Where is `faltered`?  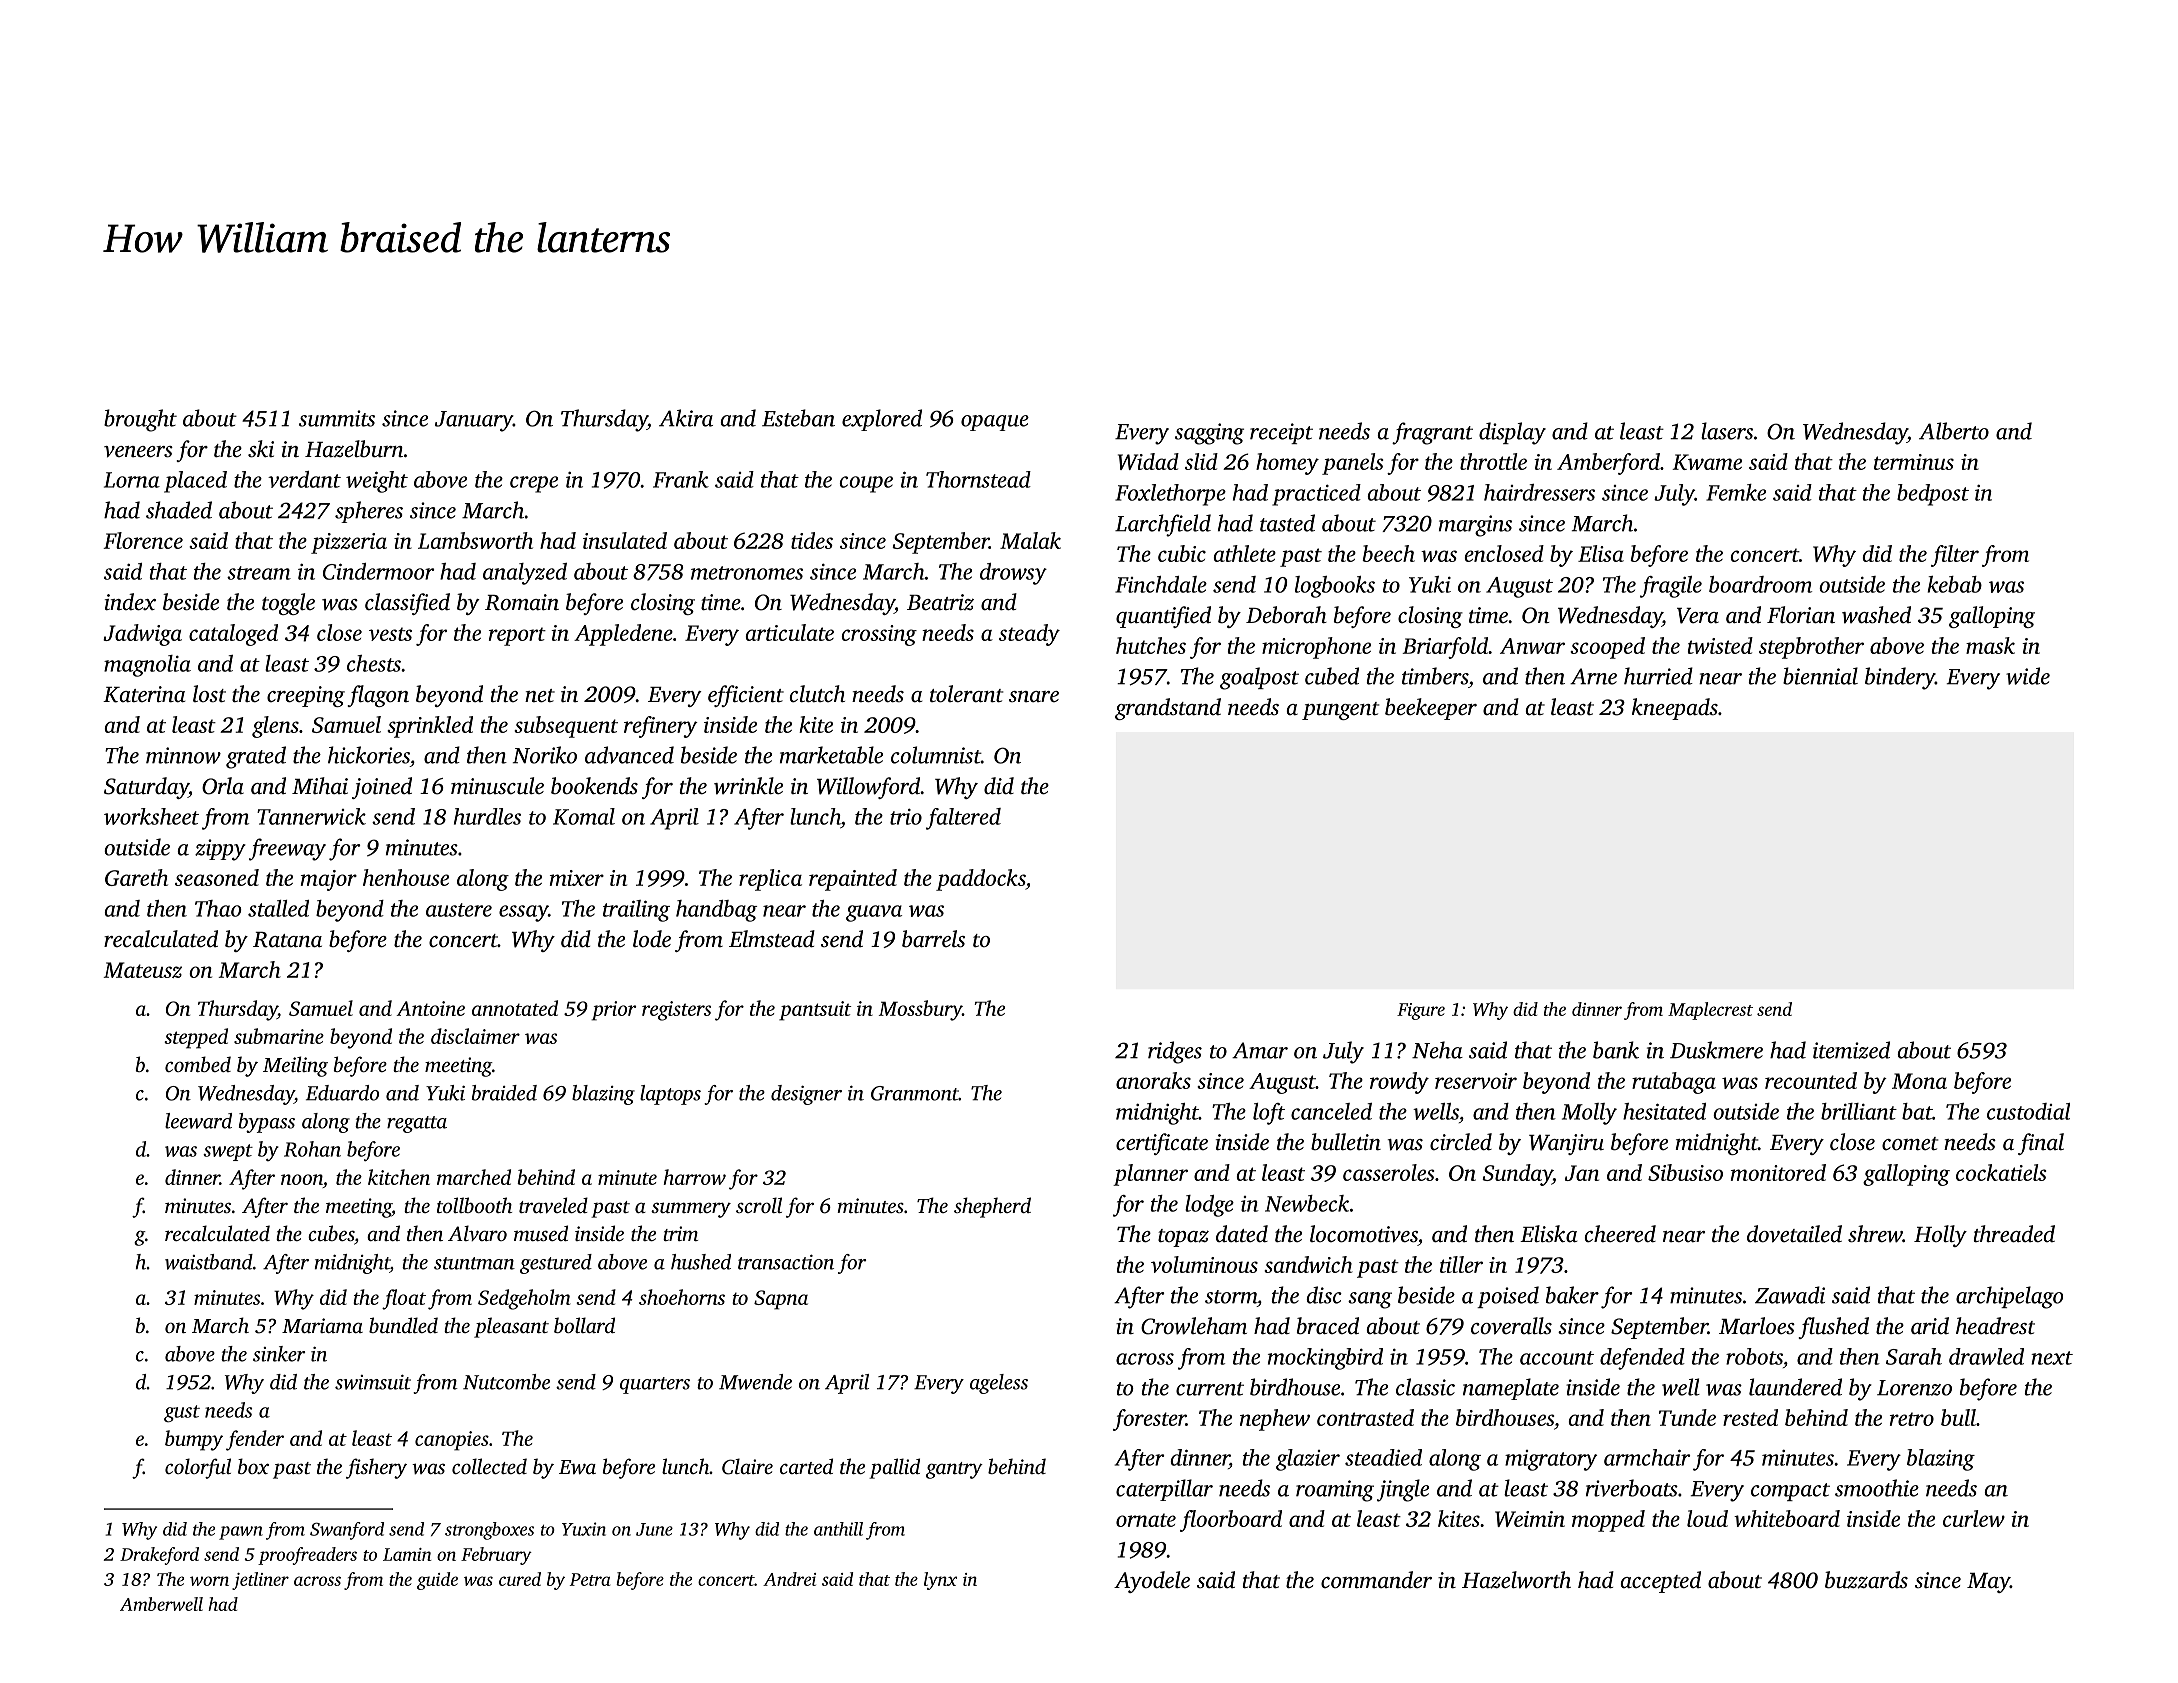
faltered is located at coordinates (963, 819).
